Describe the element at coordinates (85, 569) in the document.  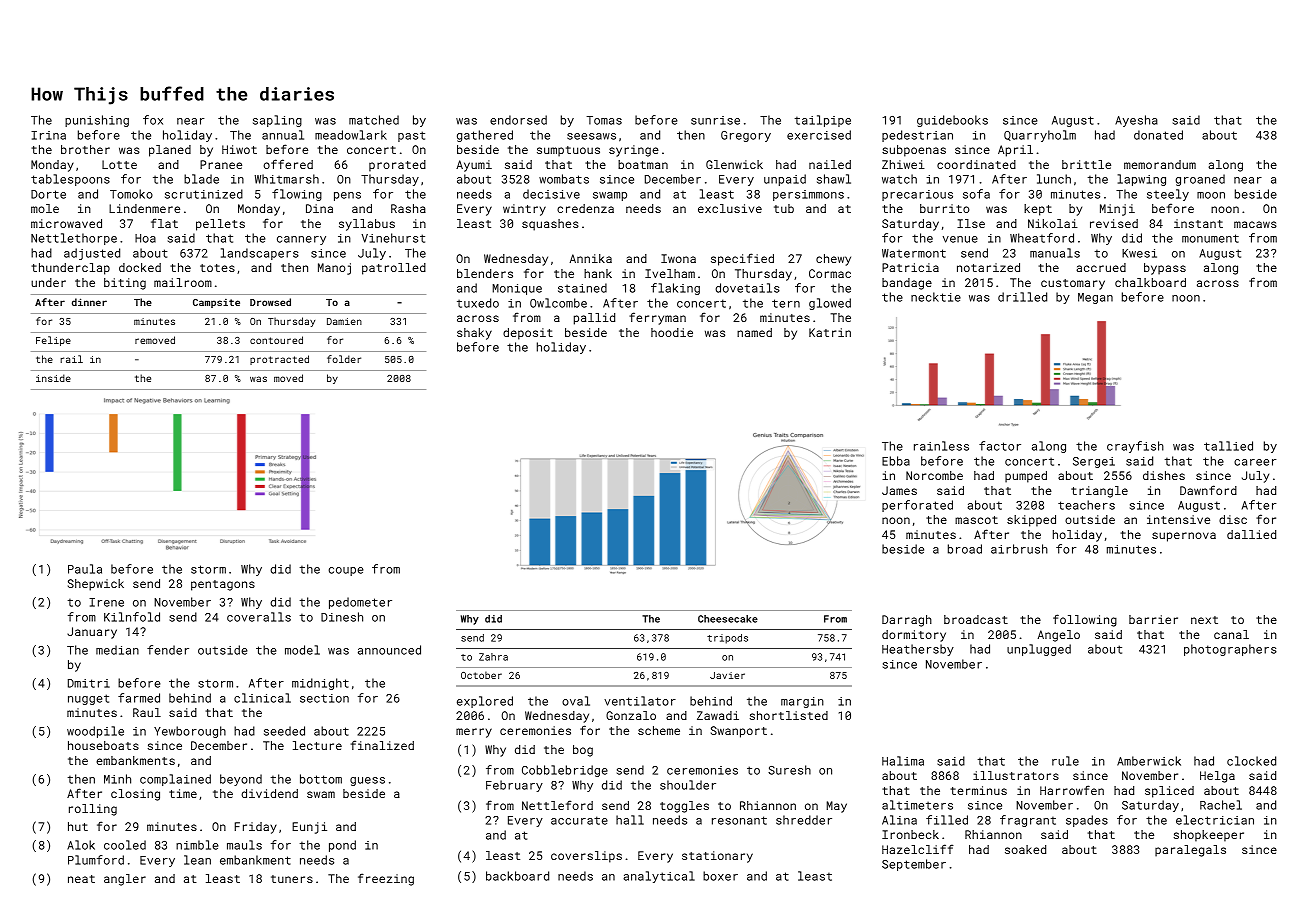
I see `Paula` at that location.
